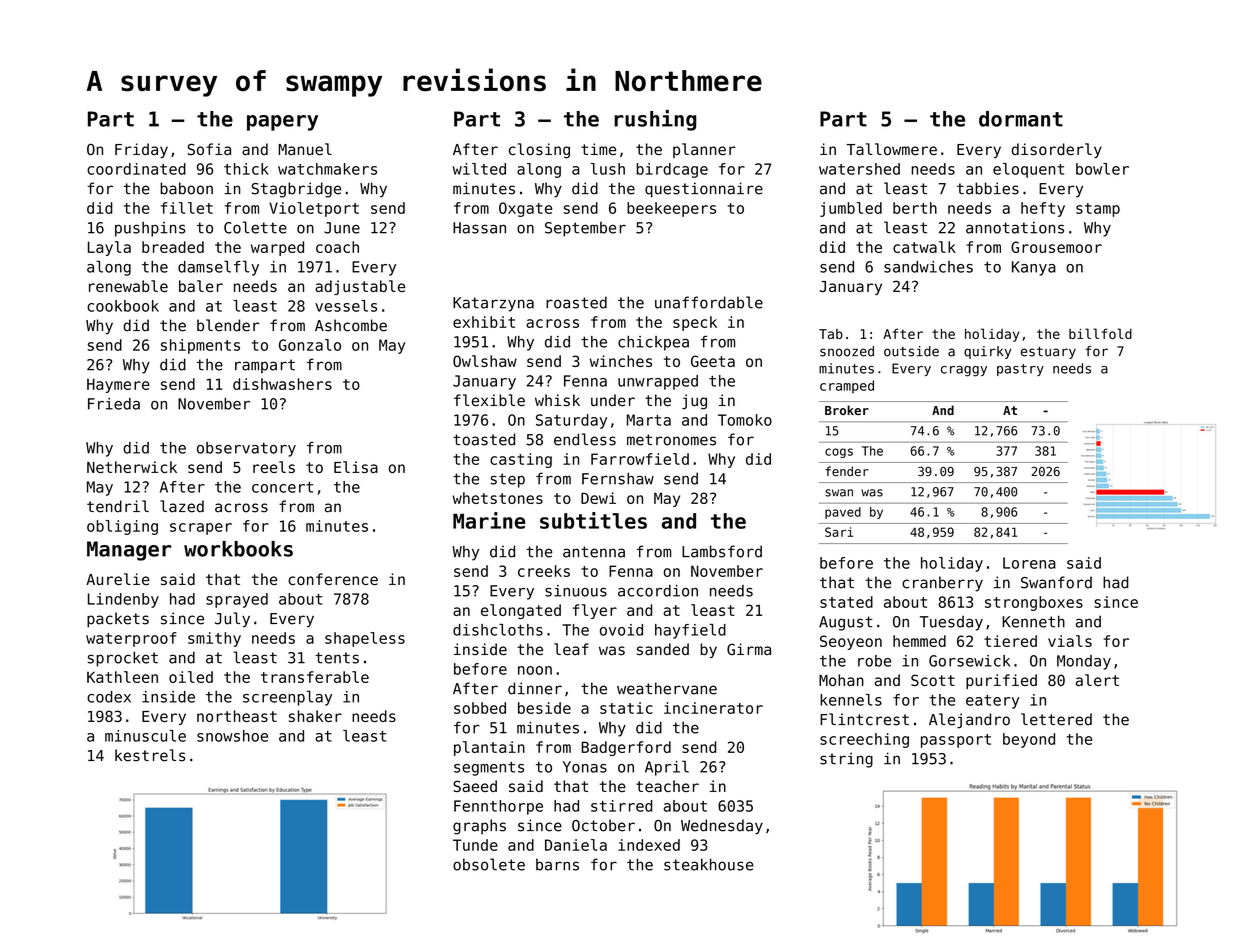 The width and height of the document is (1233, 952). Describe the element at coordinates (847, 387) in the document. I see `cramped` at that location.
